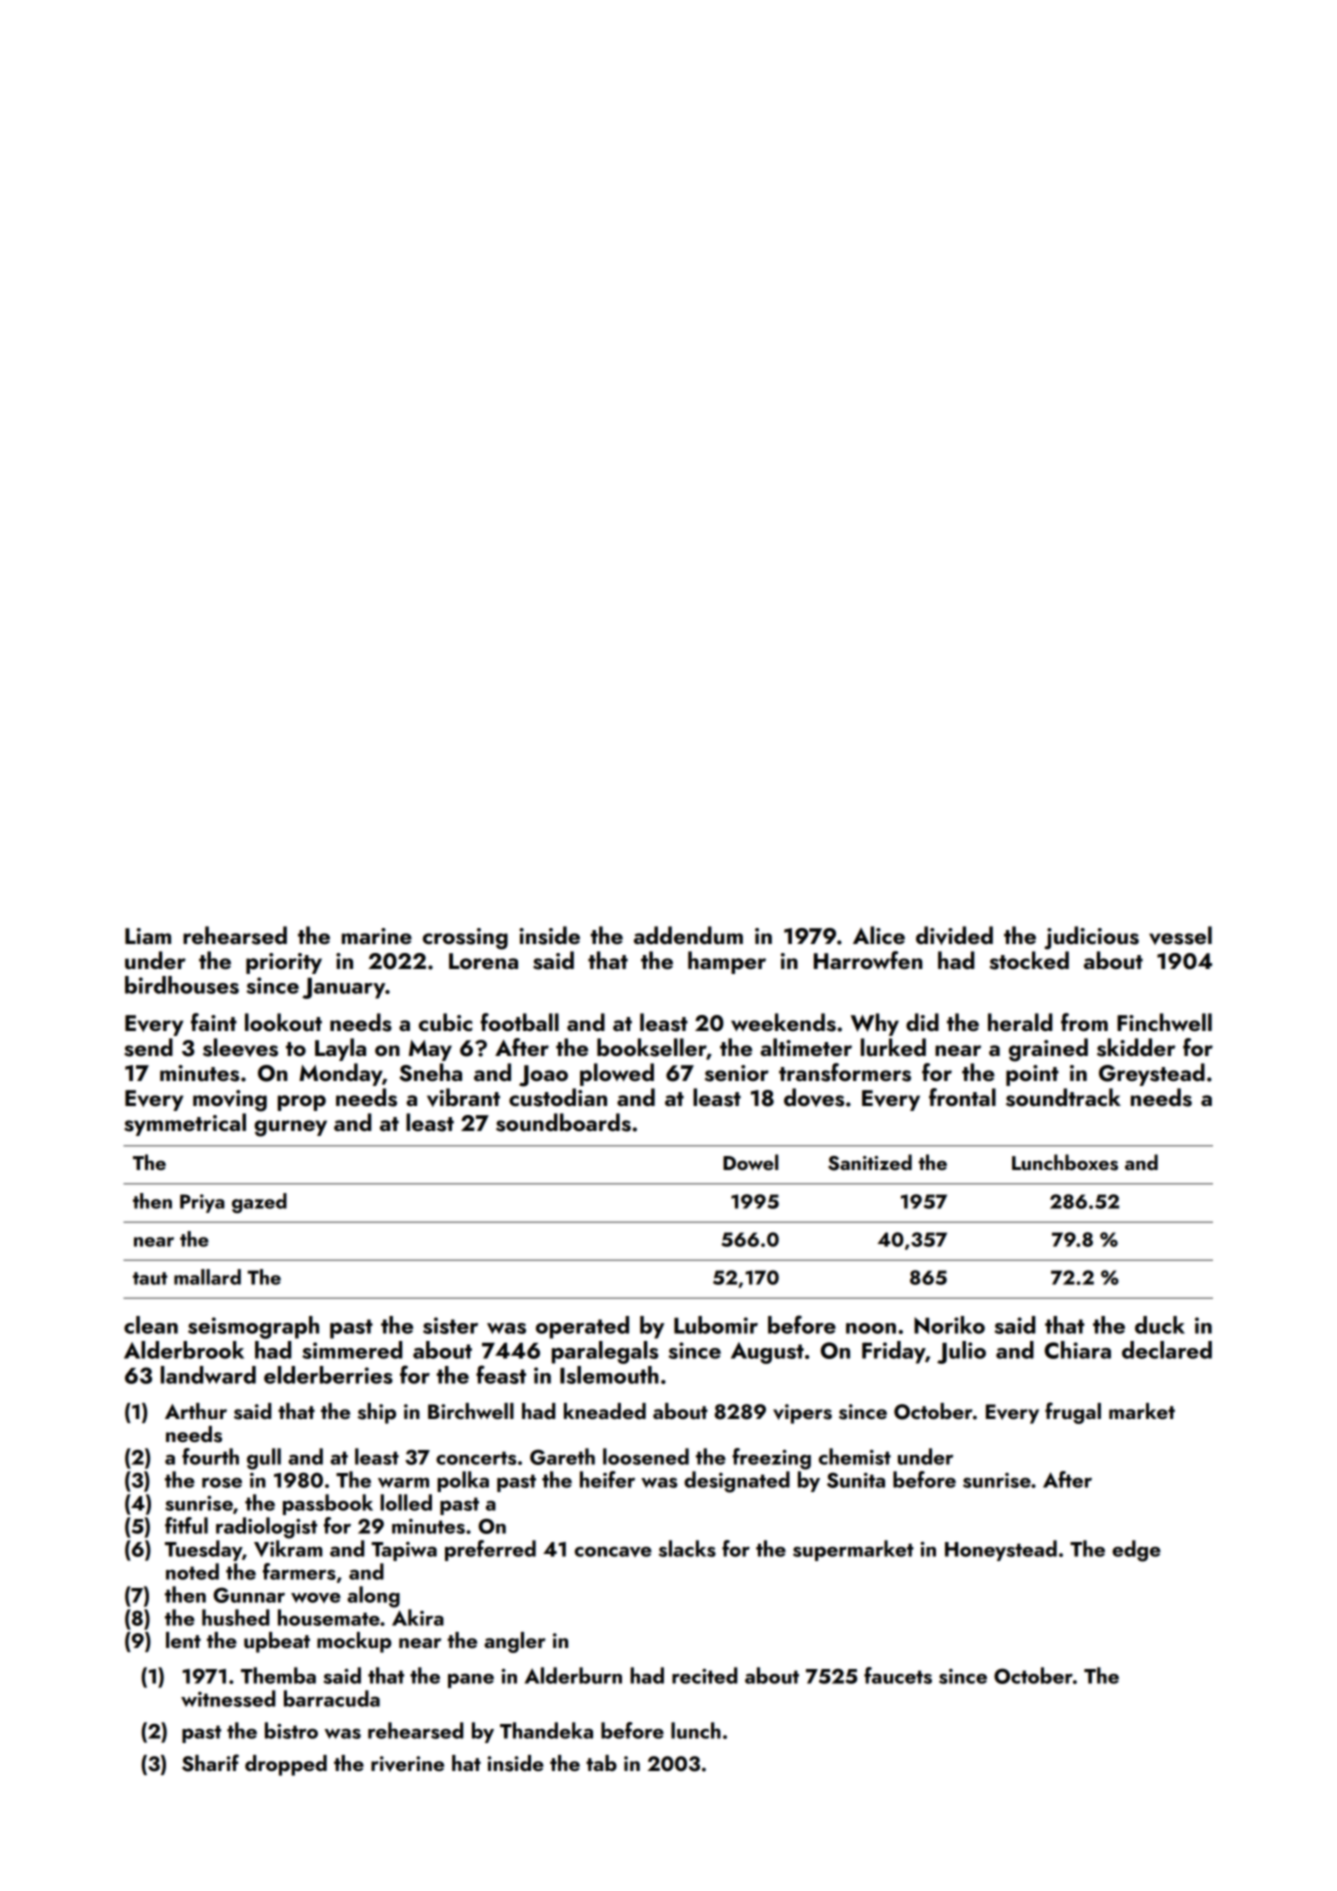 The height and width of the screenshot is (1891, 1337). Describe the element at coordinates (1164, 1022) in the screenshot. I see `Finchwell` at that location.
